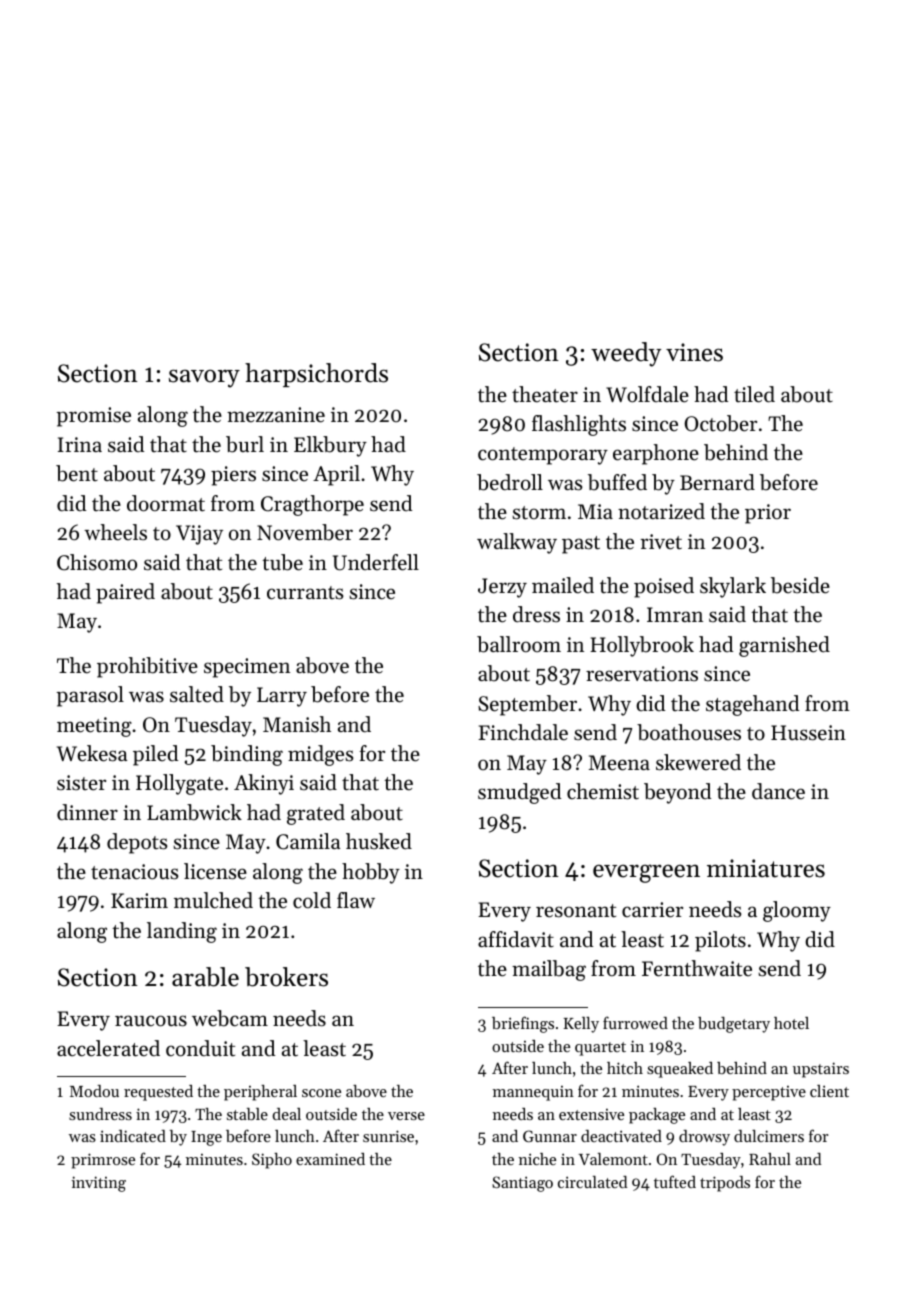 Image resolution: width=908 pixels, height=1316 pixels. I want to click on stagehand, so click(752, 705).
